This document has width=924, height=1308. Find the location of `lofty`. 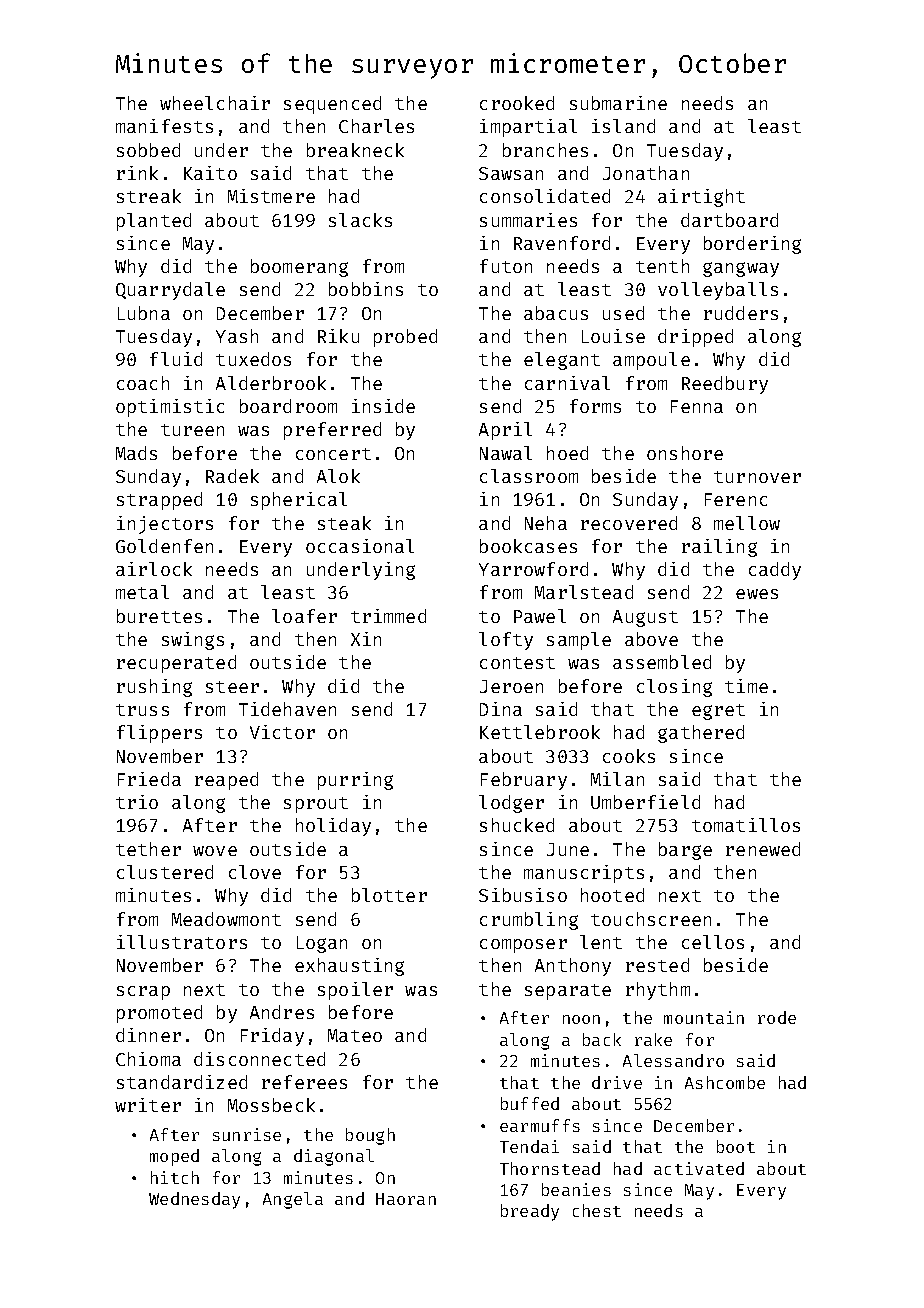

lofty is located at coordinates (506, 641).
